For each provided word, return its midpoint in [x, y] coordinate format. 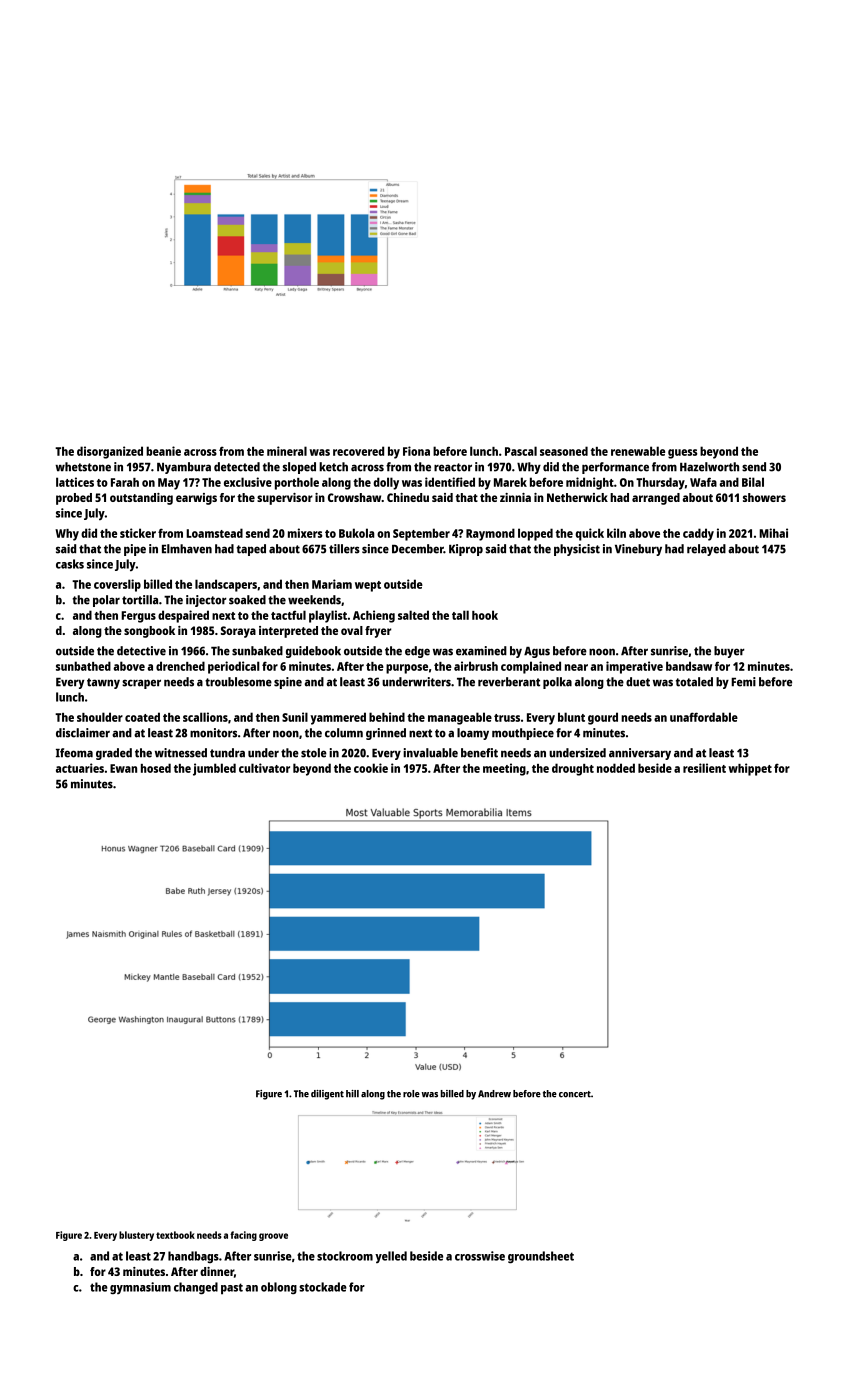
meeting [504, 769]
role [411, 1094]
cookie [371, 768]
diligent [327, 1095]
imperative [634, 667]
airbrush [476, 666]
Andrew [494, 1094]
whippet [750, 769]
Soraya [238, 632]
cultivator [264, 768]
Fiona [416, 451]
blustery [136, 1236]
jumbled [214, 769]
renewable [638, 451]
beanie [163, 451]
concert [575, 1094]
